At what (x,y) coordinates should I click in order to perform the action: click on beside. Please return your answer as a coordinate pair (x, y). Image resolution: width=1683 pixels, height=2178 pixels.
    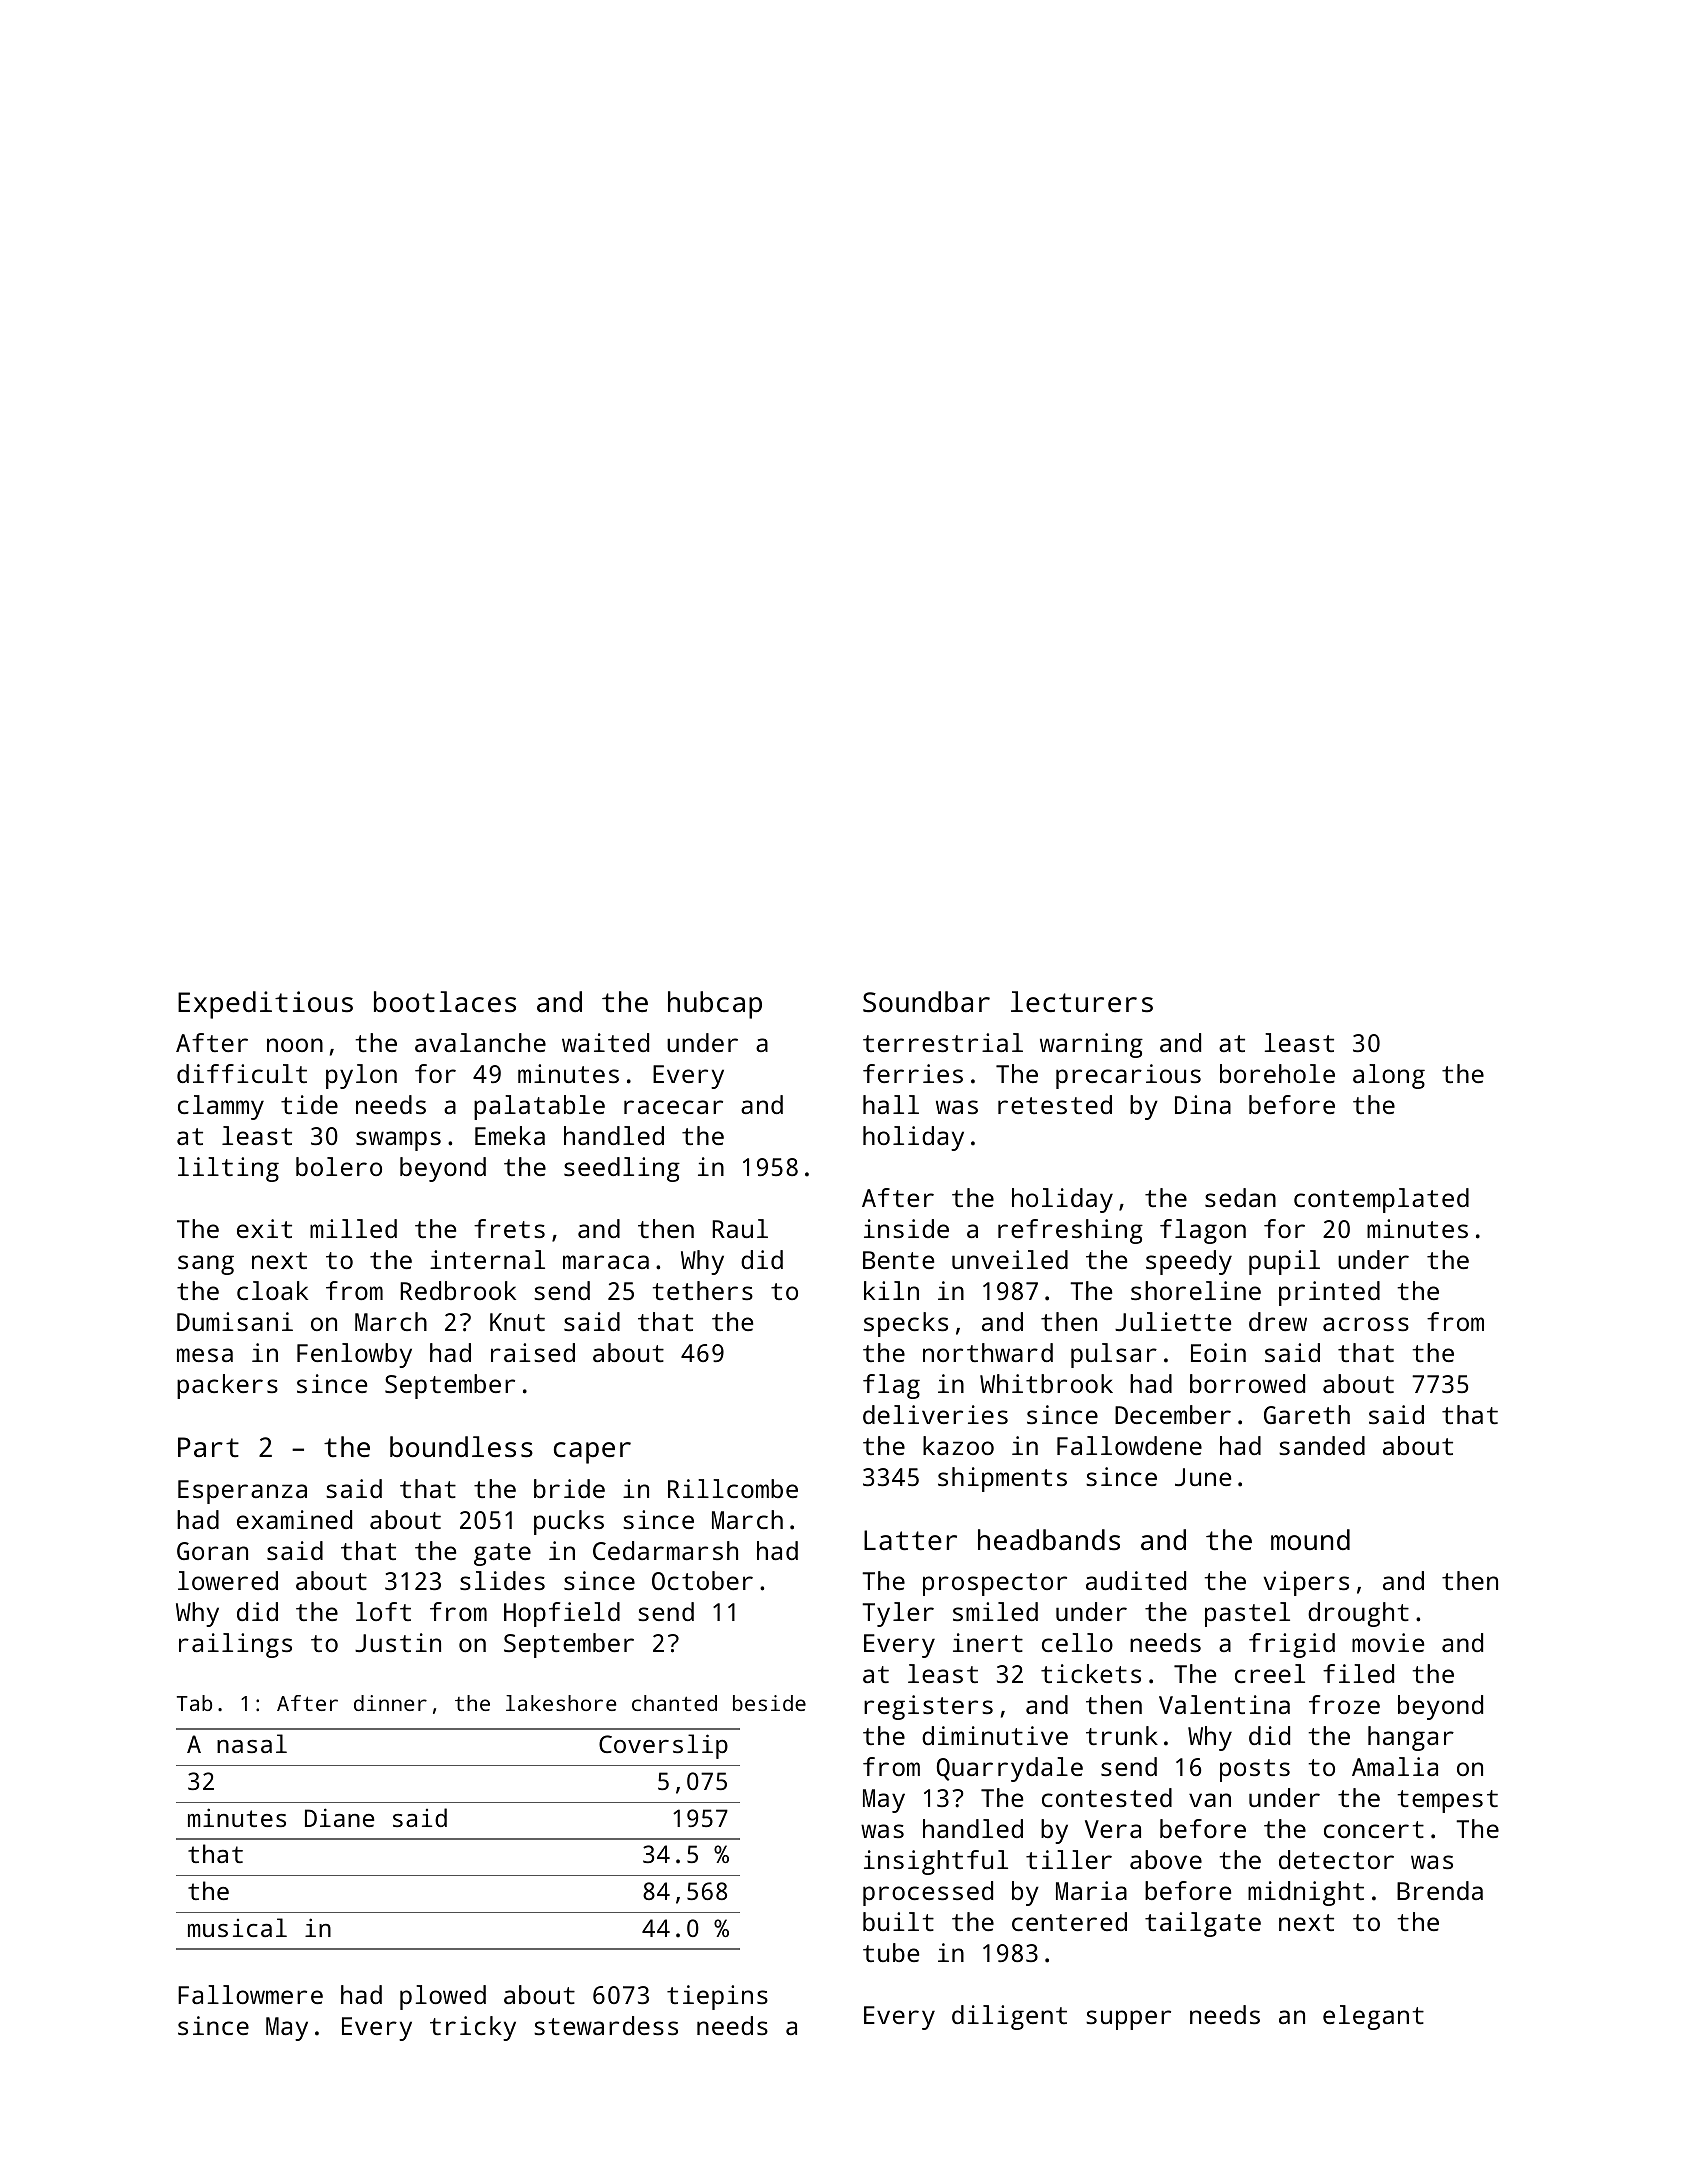
    Looking at the image, I should click on (769, 1703).
